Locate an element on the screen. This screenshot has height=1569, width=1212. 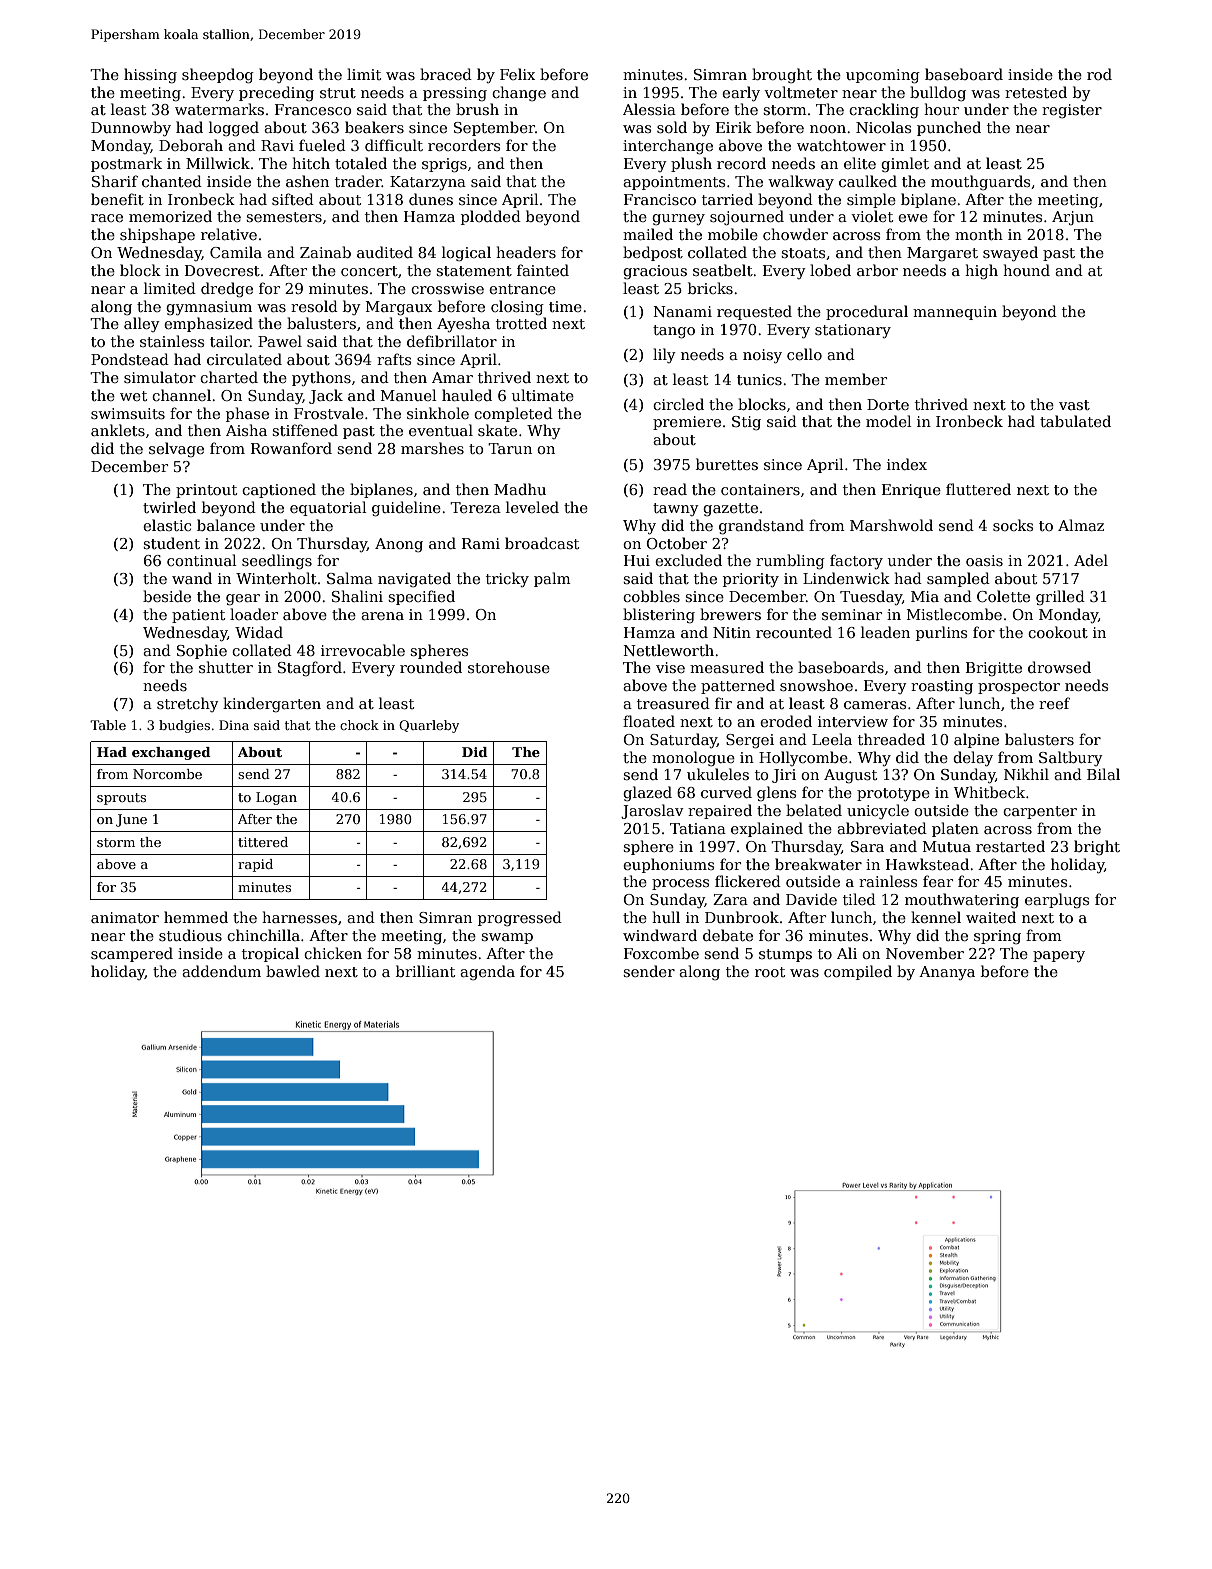
interview is located at coordinates (853, 721).
